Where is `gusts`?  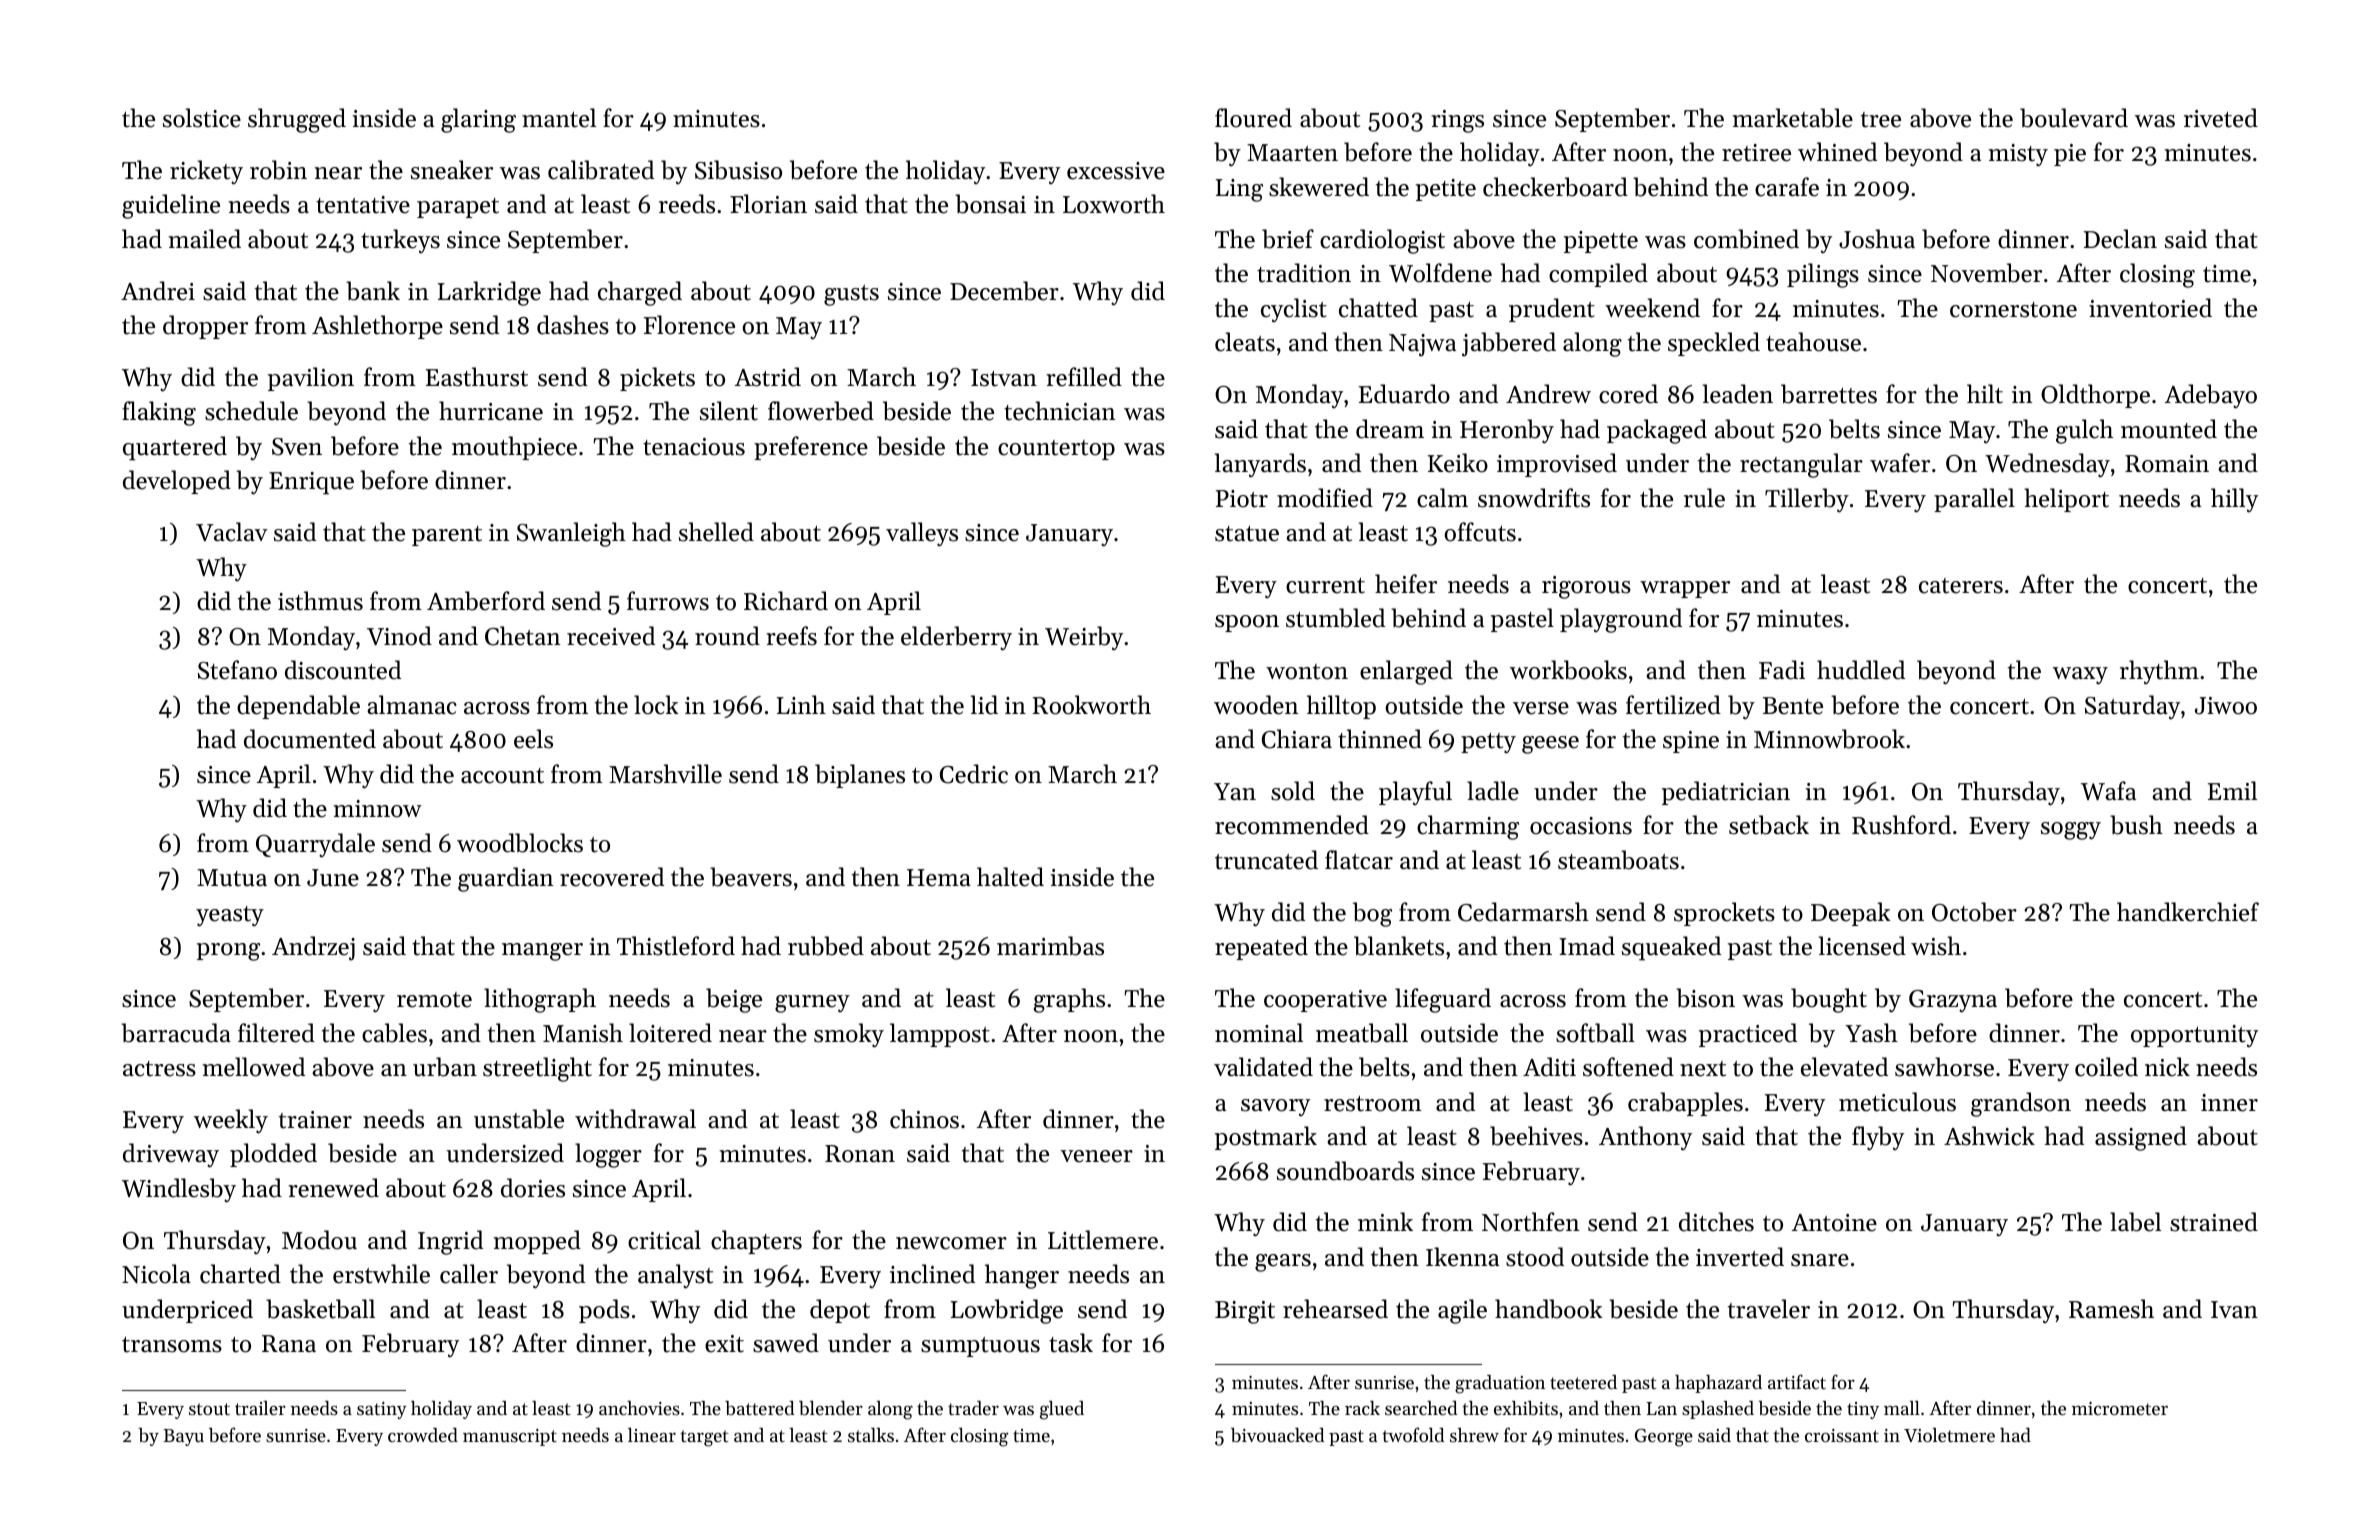 gusts is located at coordinates (851, 295).
